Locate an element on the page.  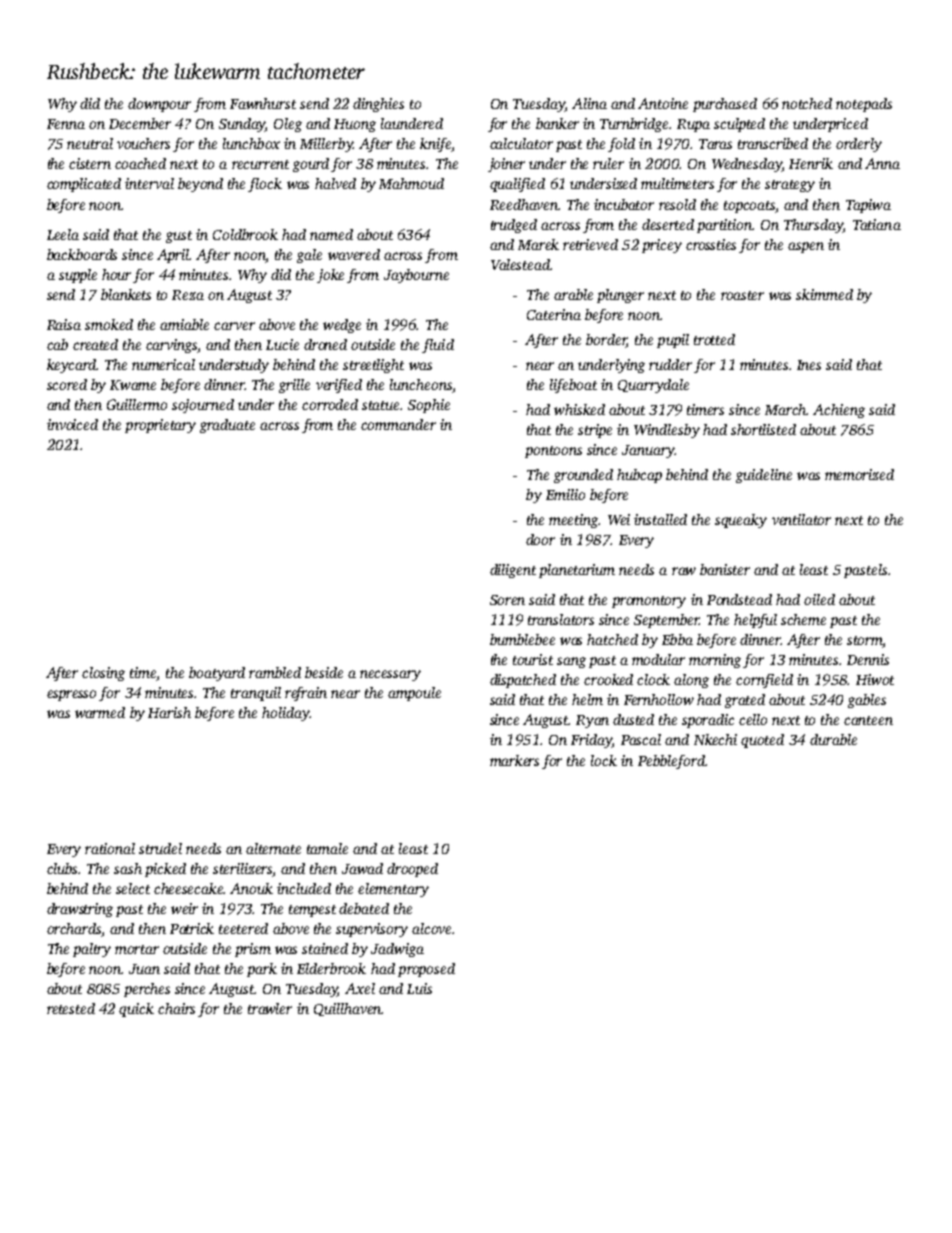
Patrick is located at coordinates (192, 928).
